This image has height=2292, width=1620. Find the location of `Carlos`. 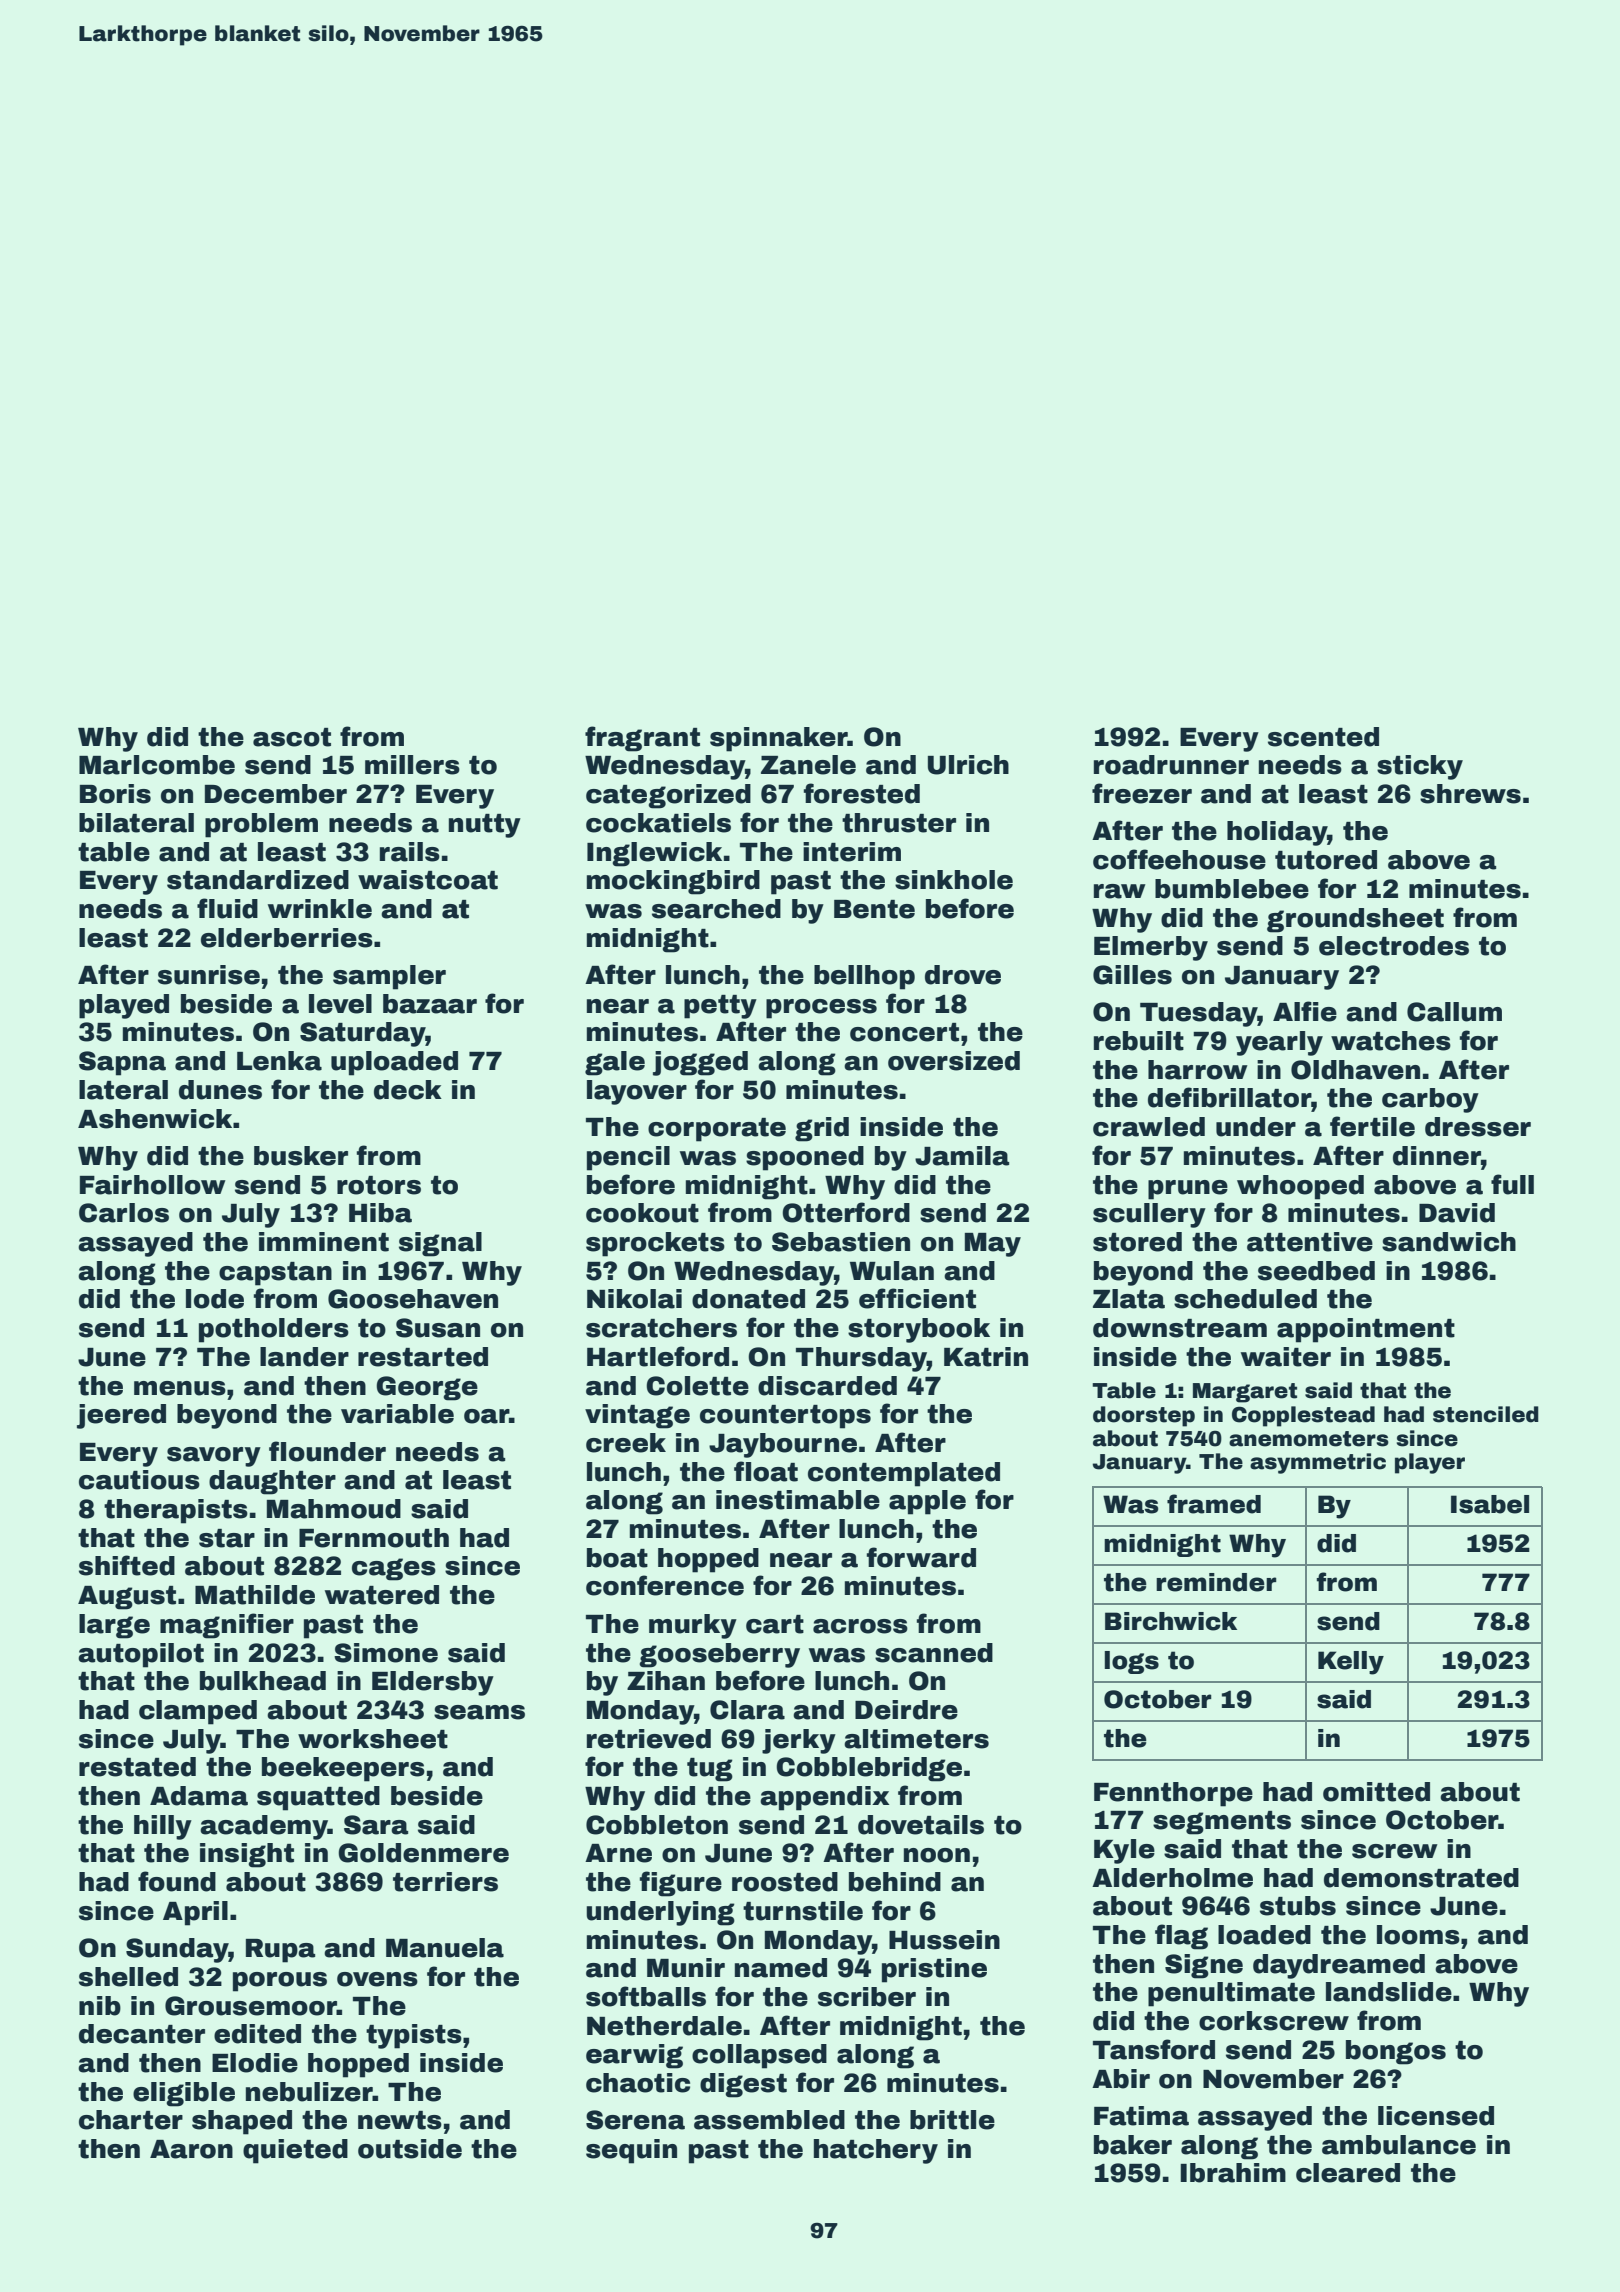

Carlos is located at coordinates (124, 1213).
